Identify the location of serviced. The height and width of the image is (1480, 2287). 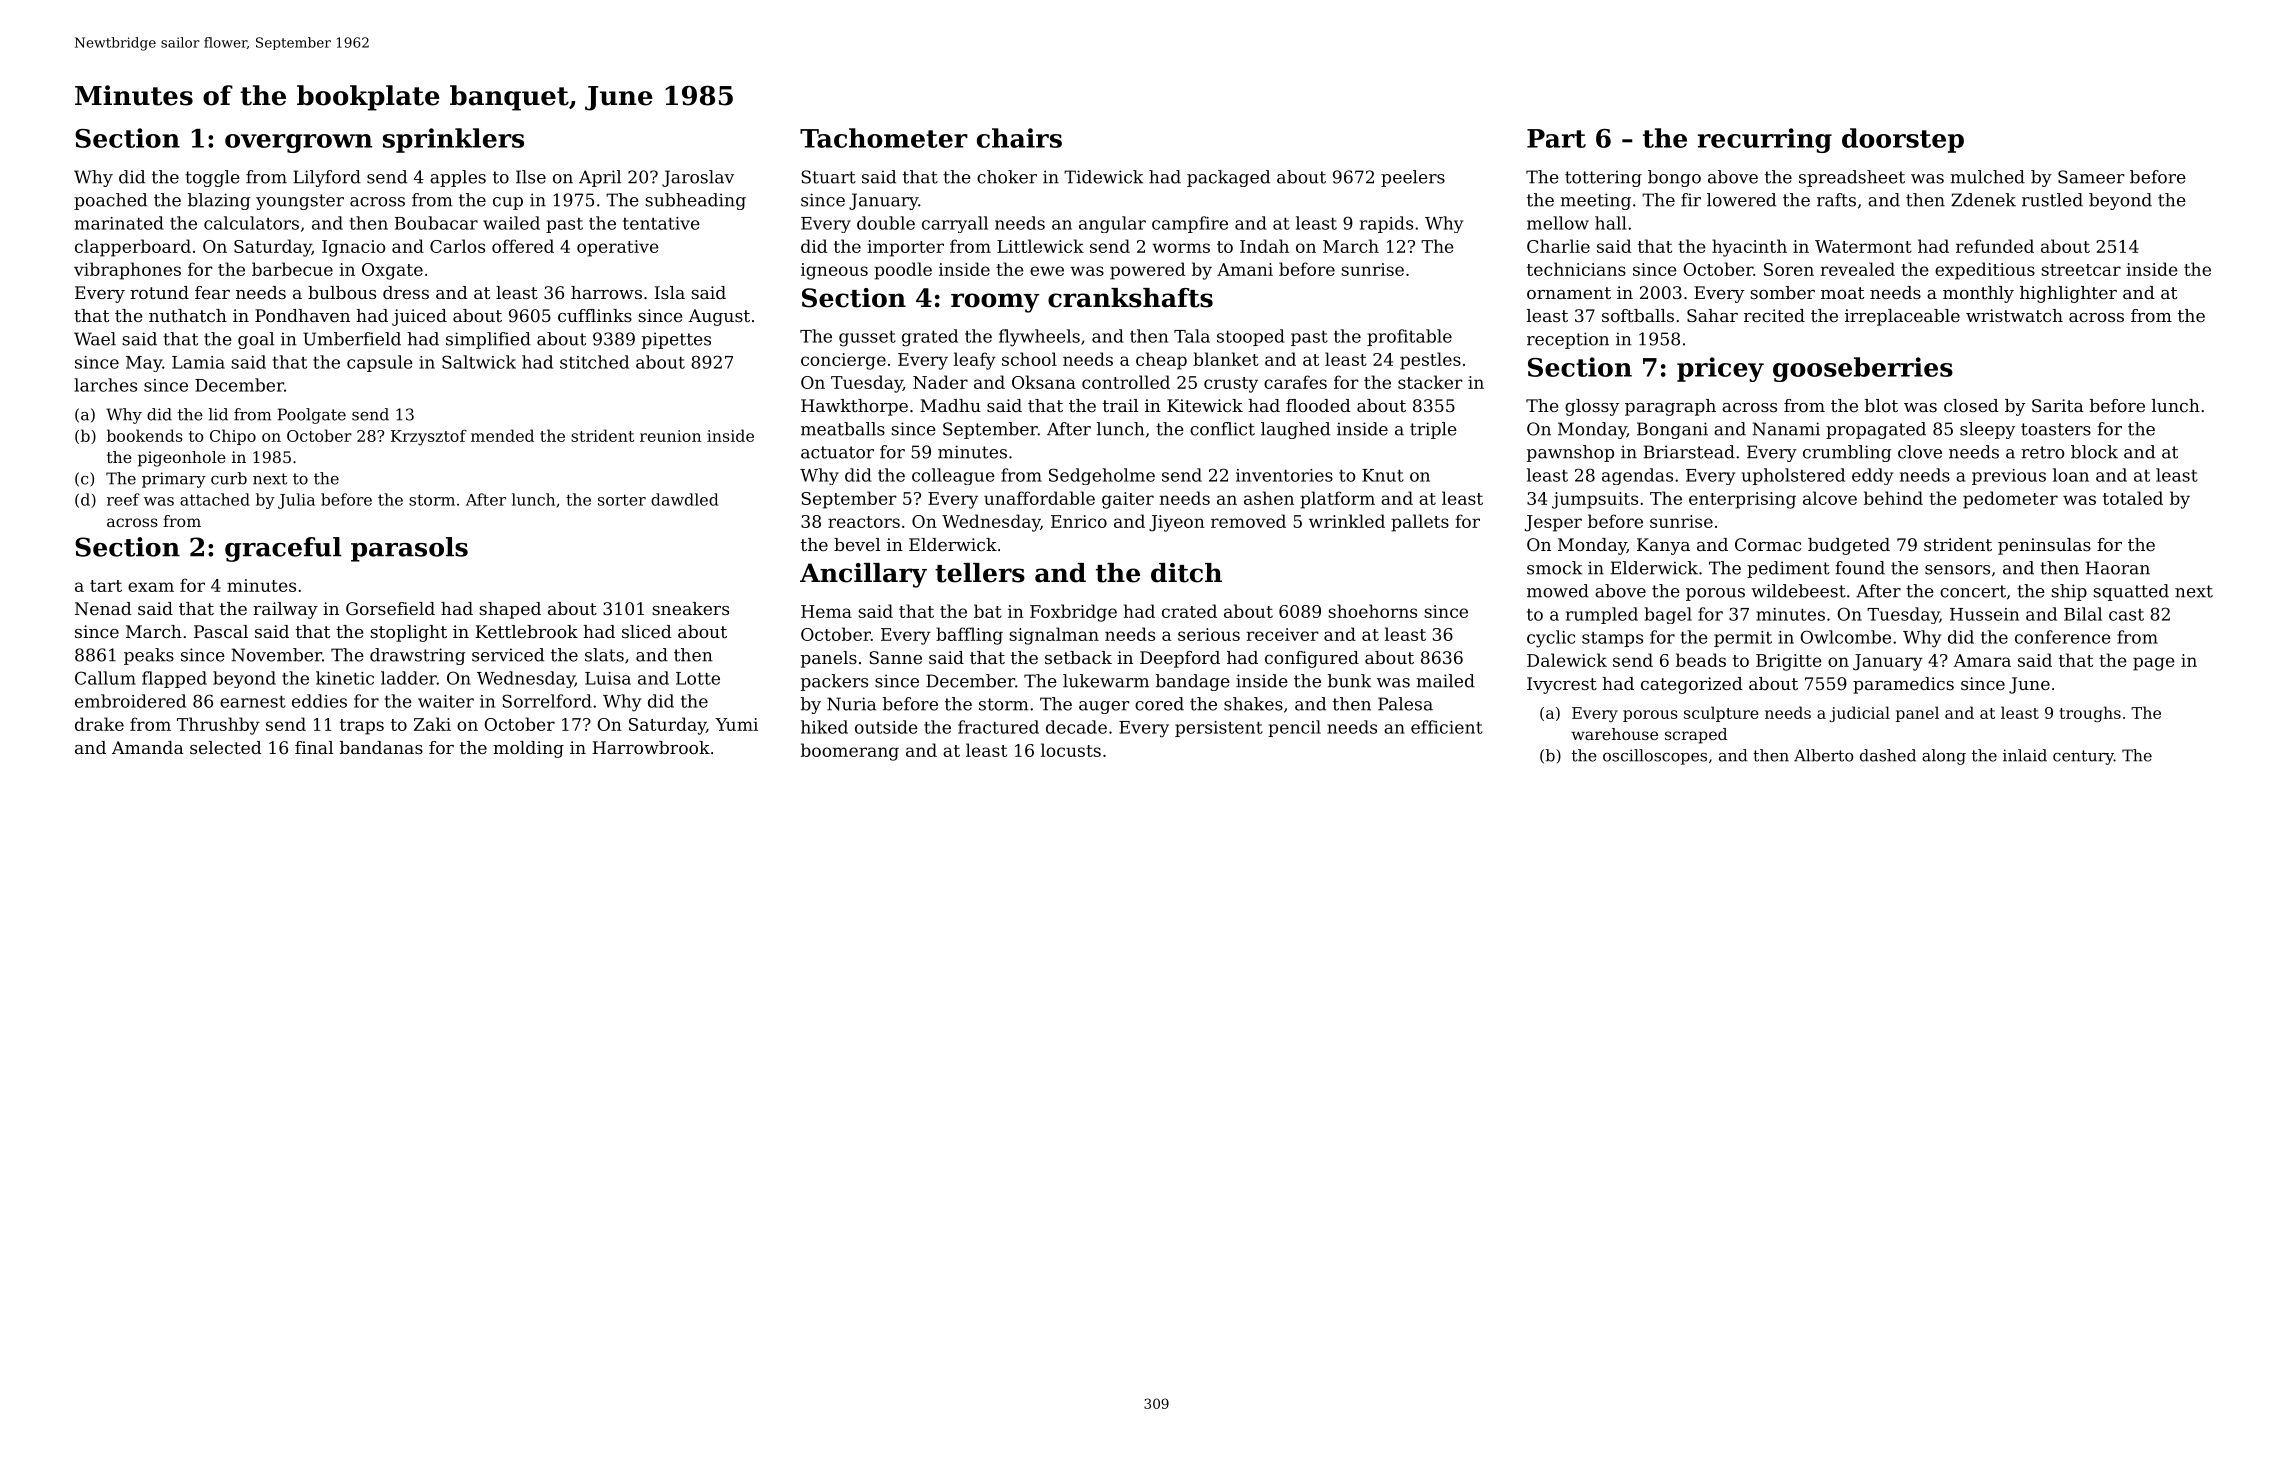
(508, 655).
